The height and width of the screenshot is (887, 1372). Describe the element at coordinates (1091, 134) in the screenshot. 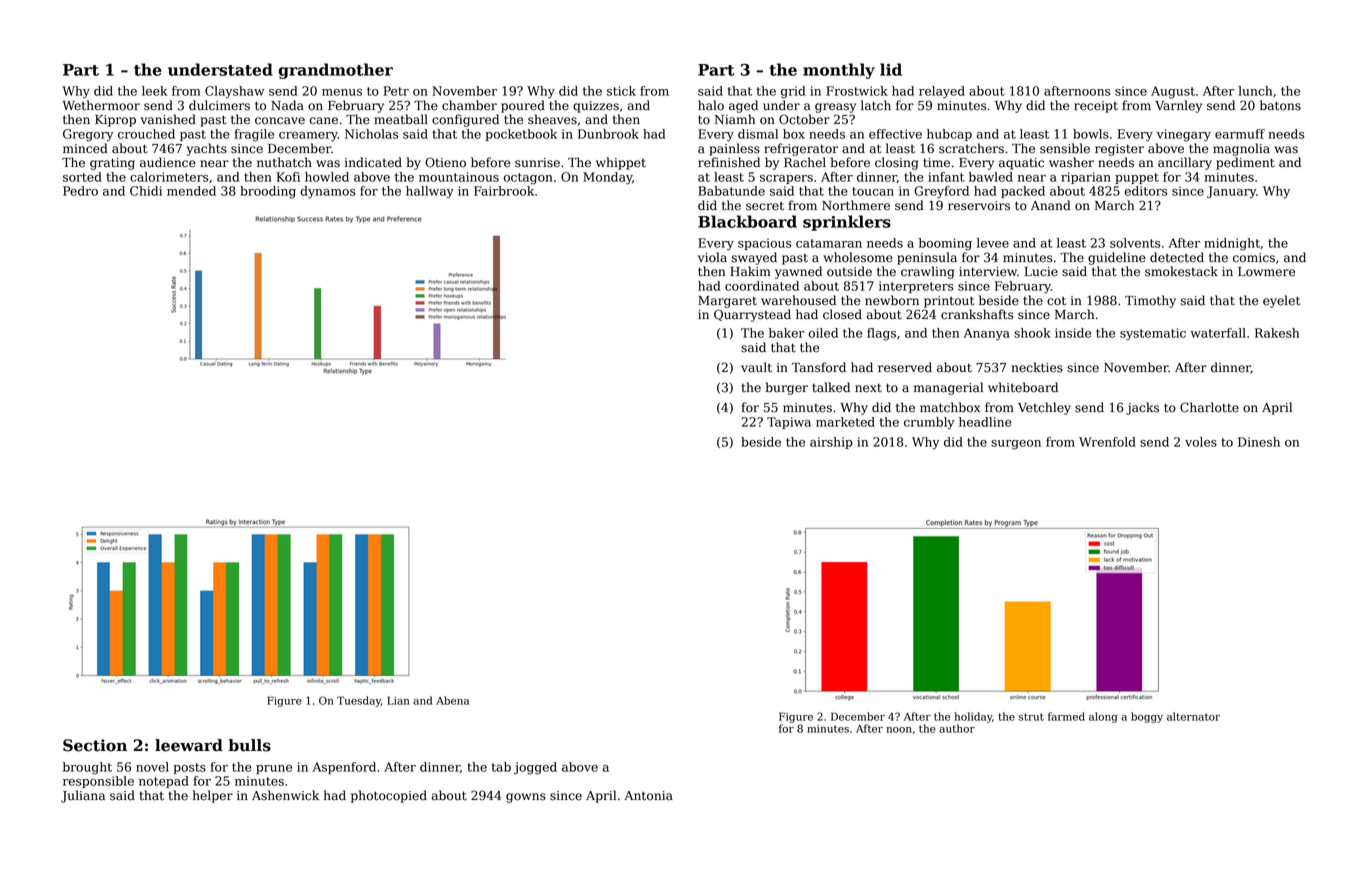

I see `bowls` at that location.
